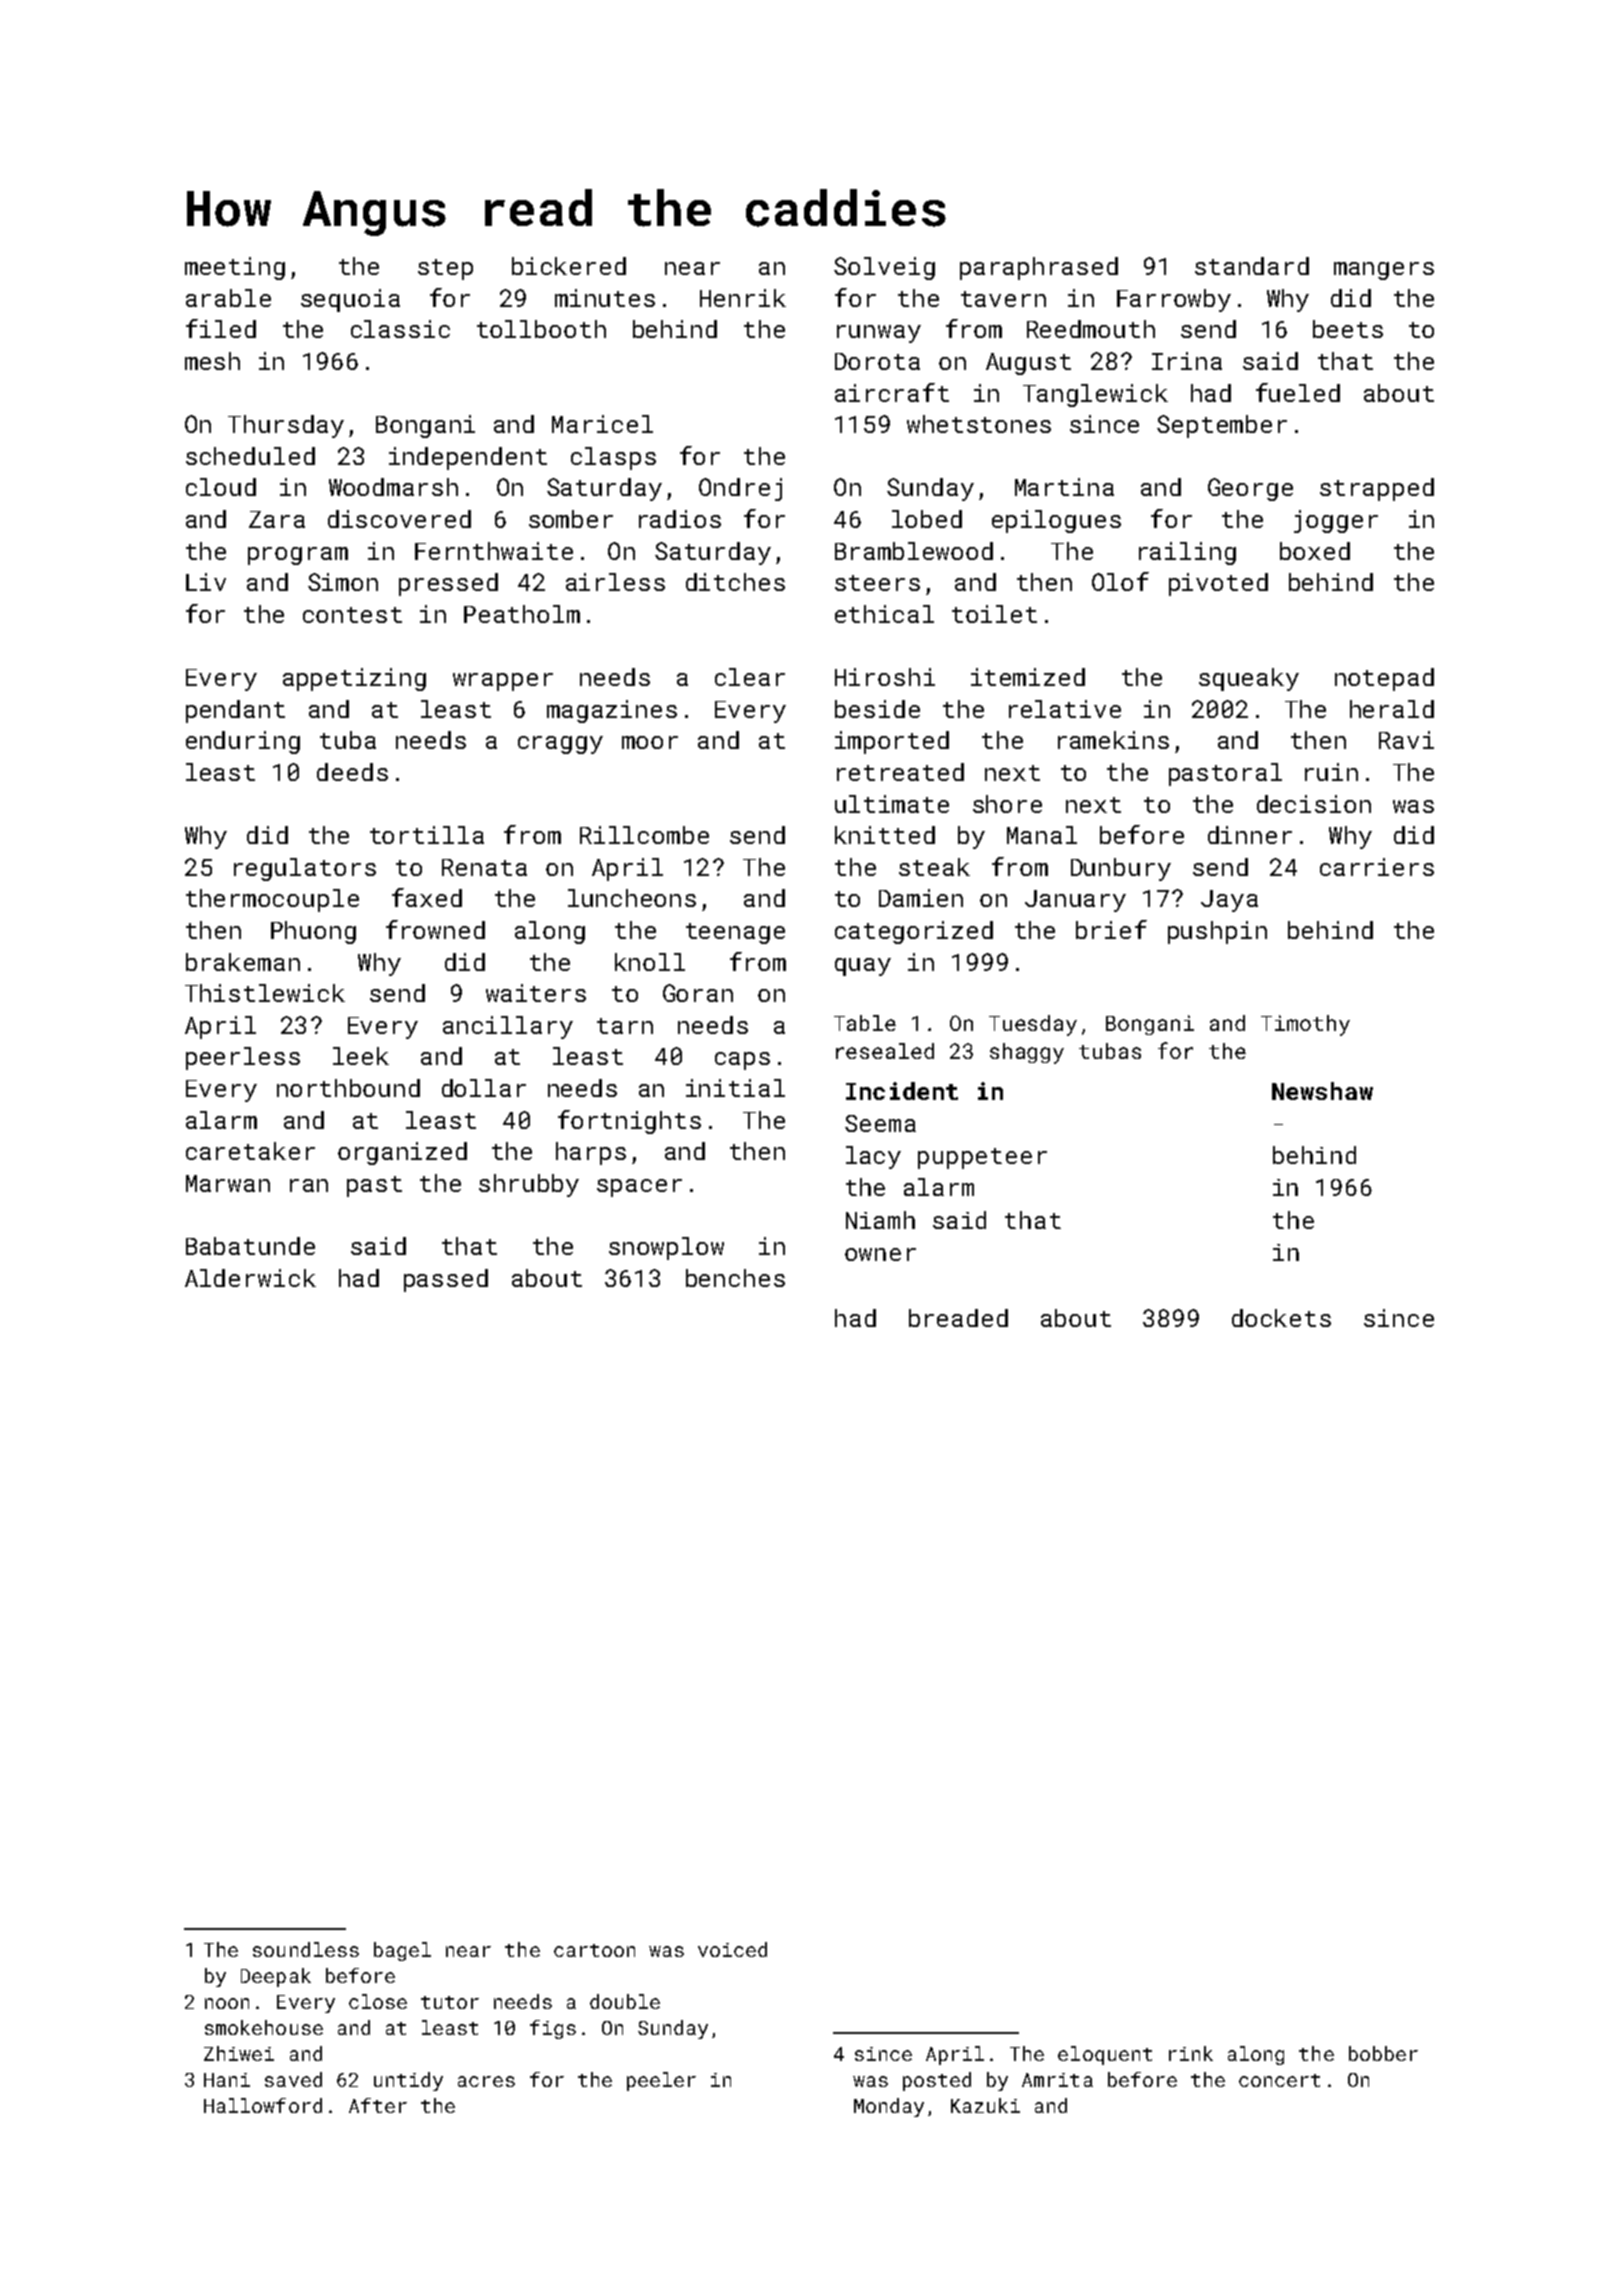  Describe the element at coordinates (1281, 1318) in the screenshot. I see `dockets` at that location.
